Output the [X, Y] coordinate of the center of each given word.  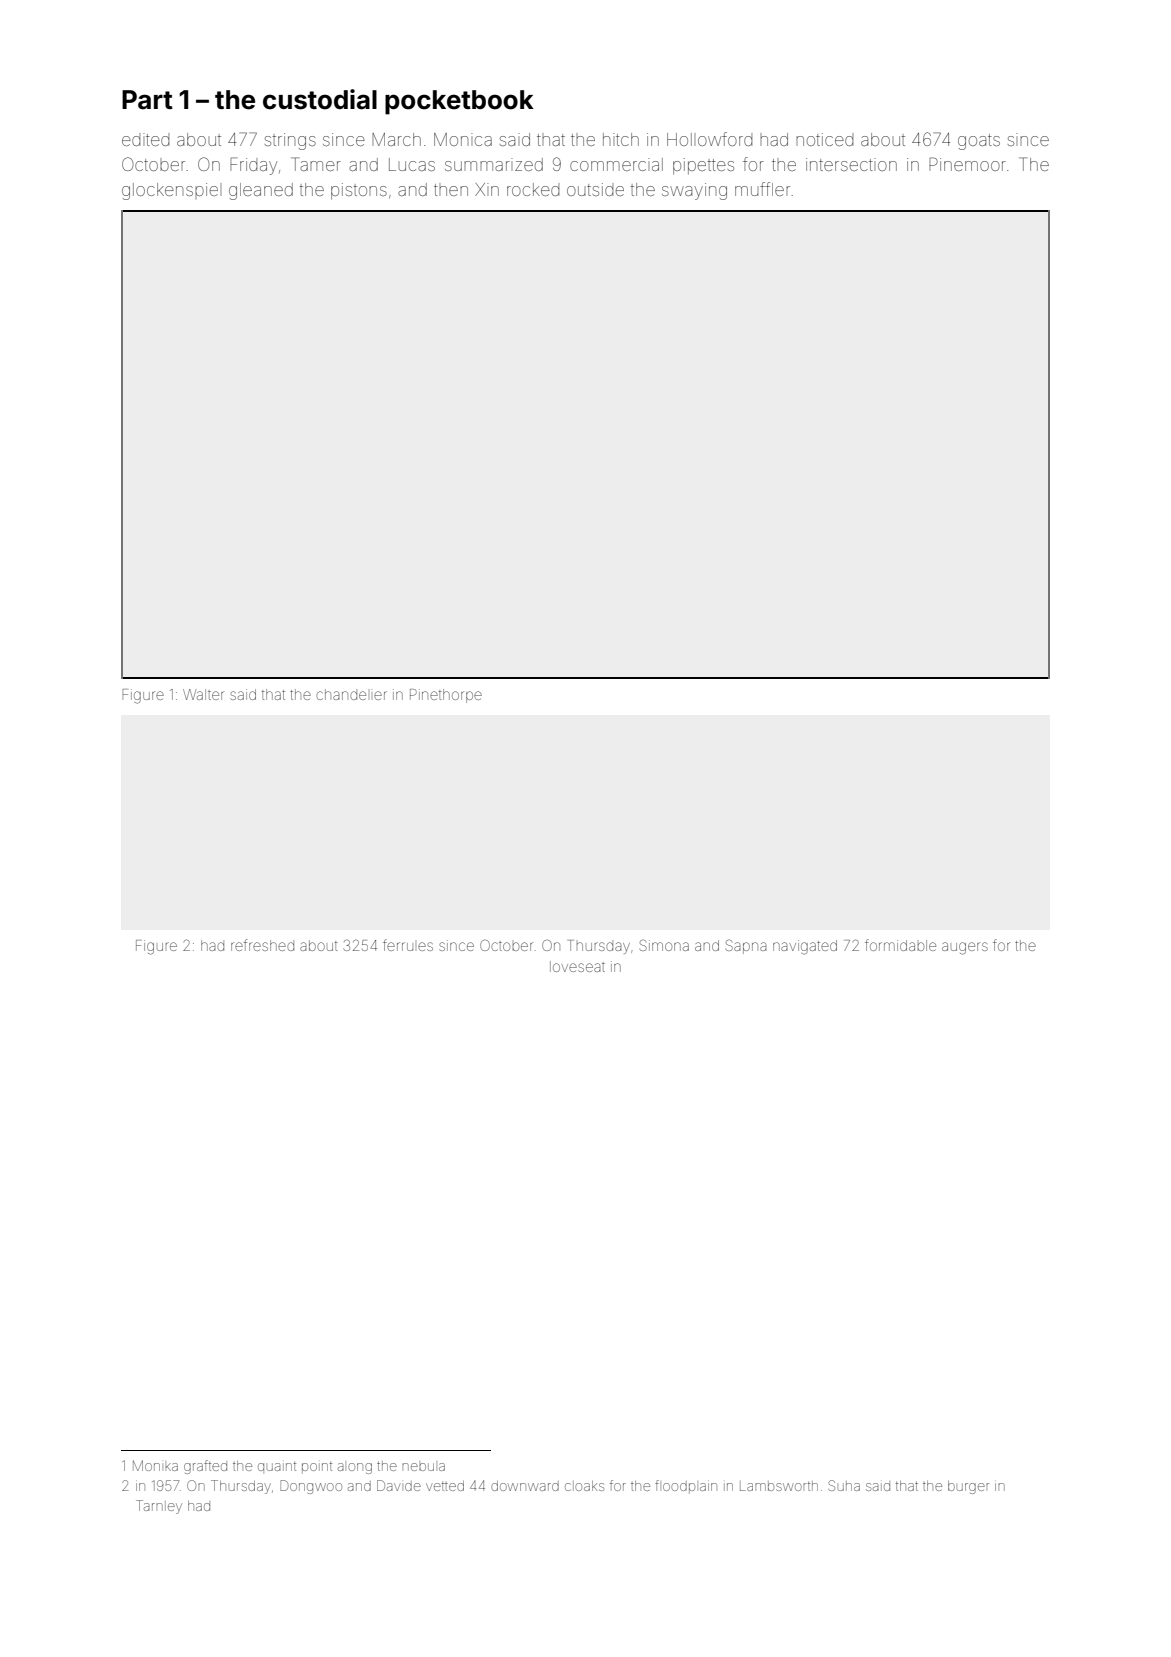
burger [968, 1487]
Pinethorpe [446, 696]
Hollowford [709, 139]
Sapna [746, 946]
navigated [805, 947]
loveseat [577, 966]
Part [147, 100]
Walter [203, 694]
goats [979, 142]
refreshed [262, 945]
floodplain [686, 1487]
